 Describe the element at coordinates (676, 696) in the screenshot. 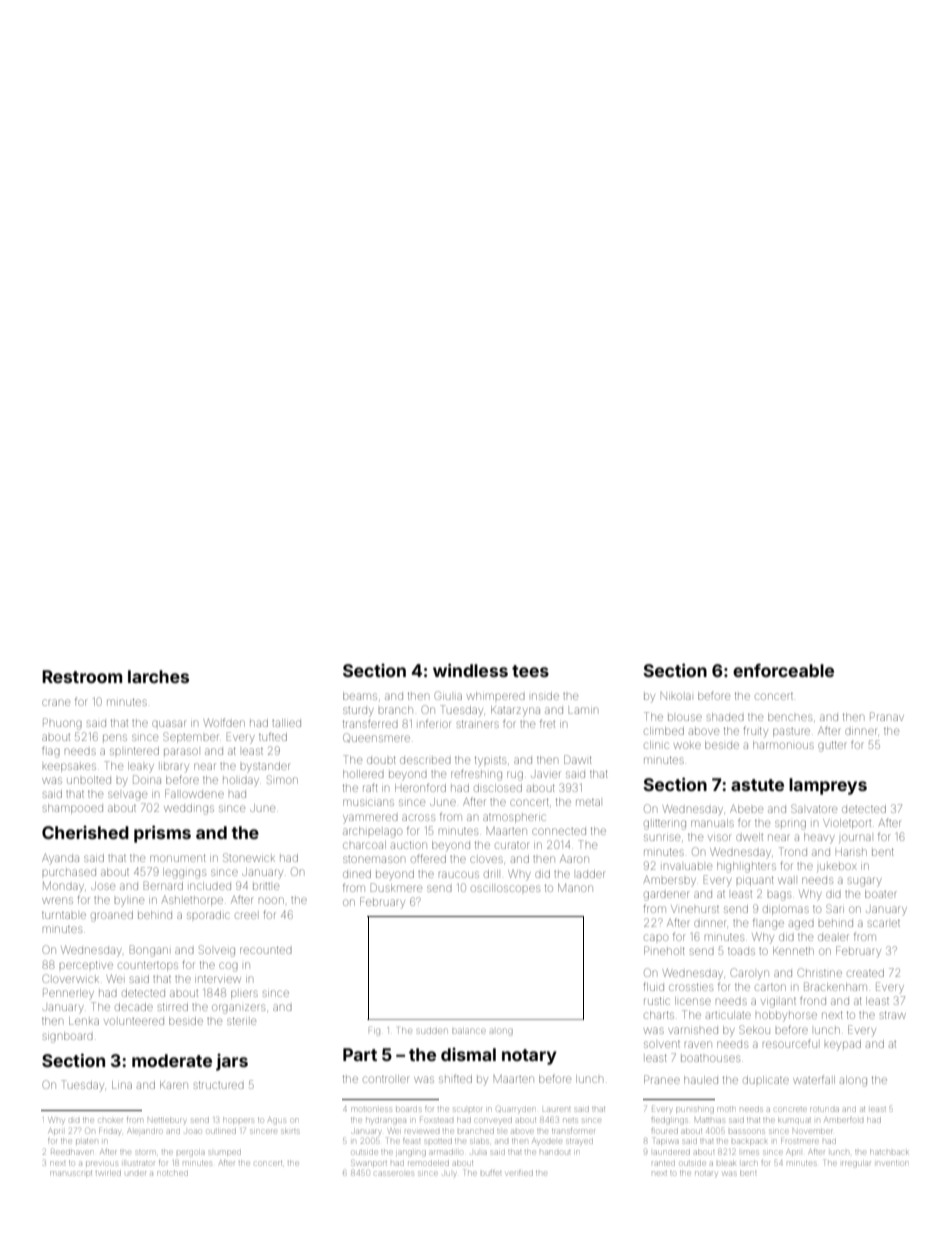

I see `Nikolai` at that location.
